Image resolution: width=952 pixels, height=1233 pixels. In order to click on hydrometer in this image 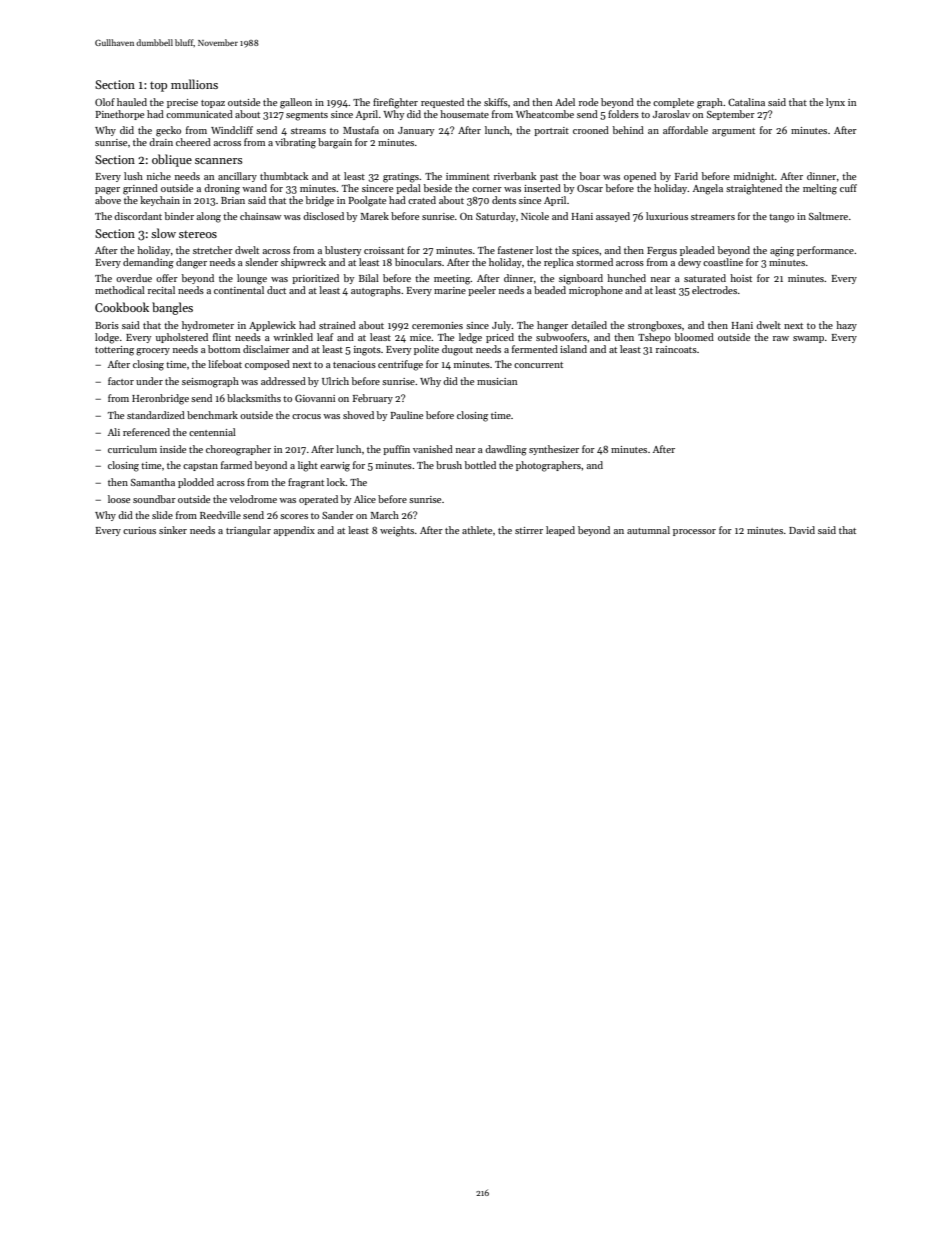, I will do `click(208, 326)`.
